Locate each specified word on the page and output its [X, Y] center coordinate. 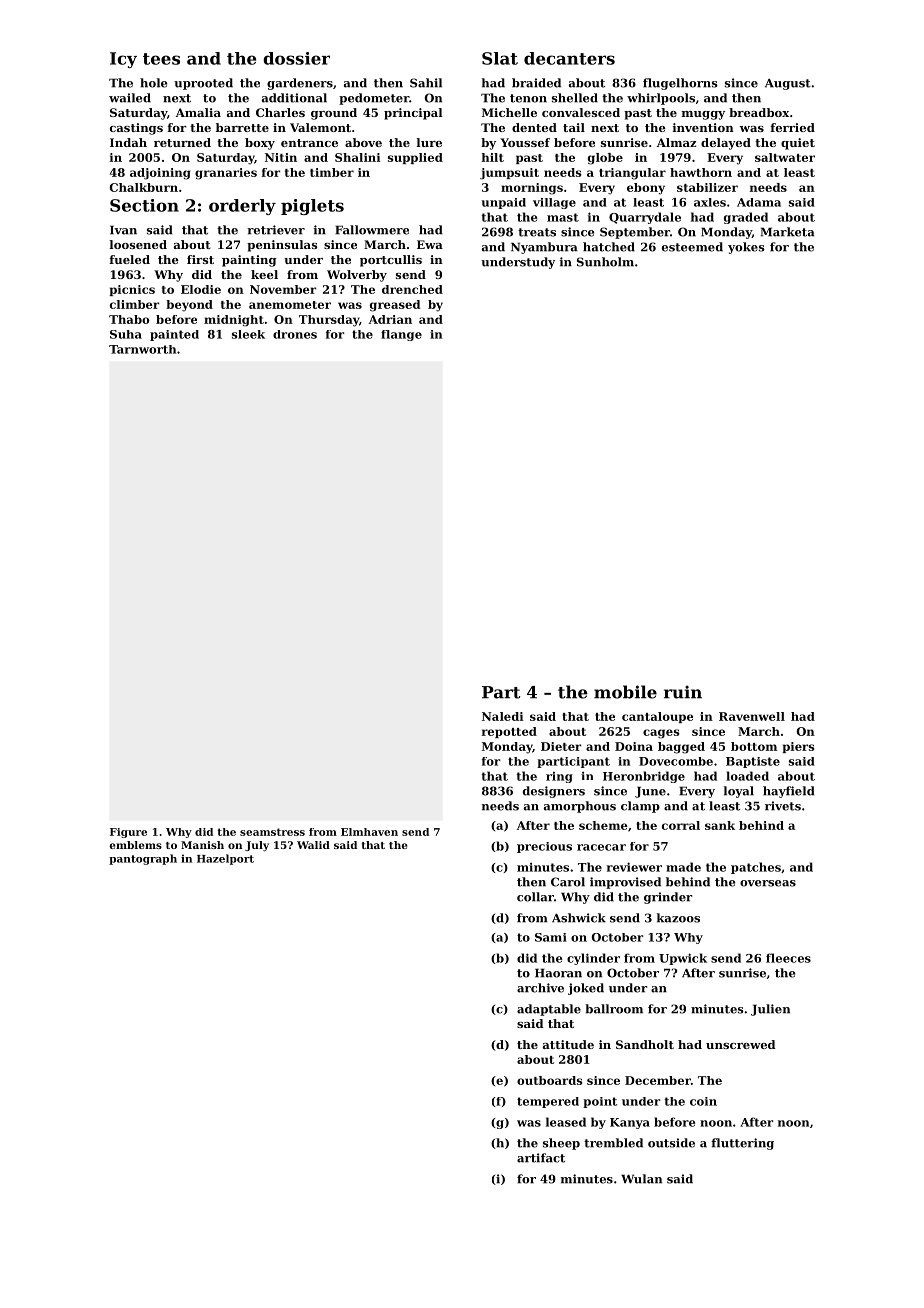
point [600, 1102]
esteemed [692, 247]
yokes [746, 248]
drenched [412, 289]
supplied [415, 158]
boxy [260, 144]
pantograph [143, 859]
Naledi [503, 716]
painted [174, 335]
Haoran [558, 973]
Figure [128, 833]
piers [798, 747]
